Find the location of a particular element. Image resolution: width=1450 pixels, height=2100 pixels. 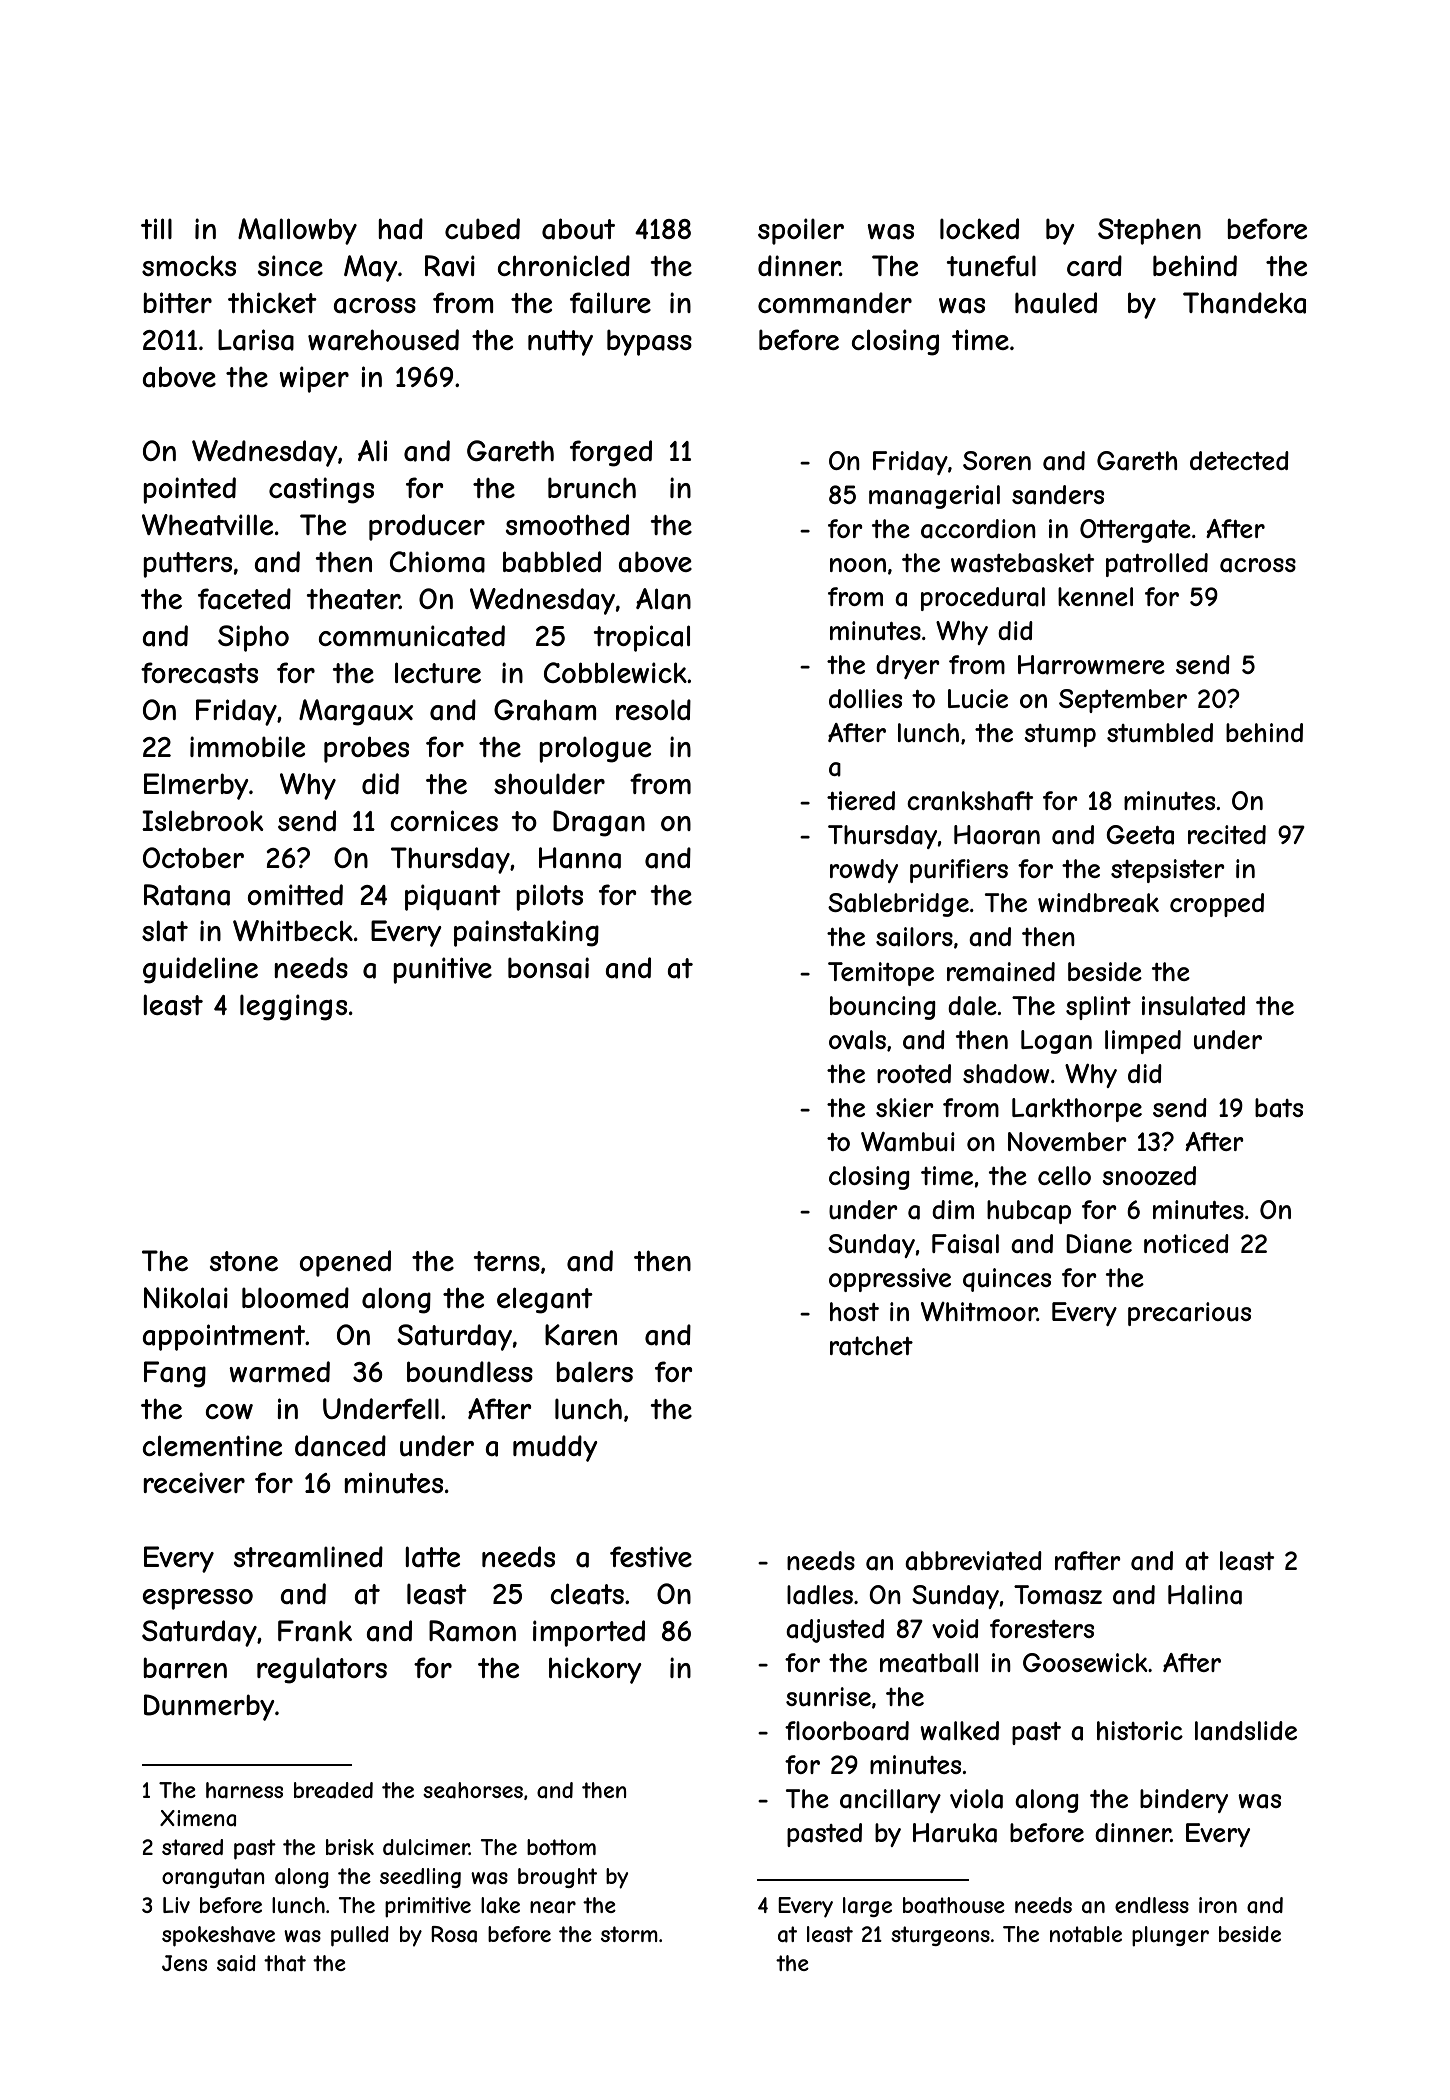

storm is located at coordinates (629, 1934).
